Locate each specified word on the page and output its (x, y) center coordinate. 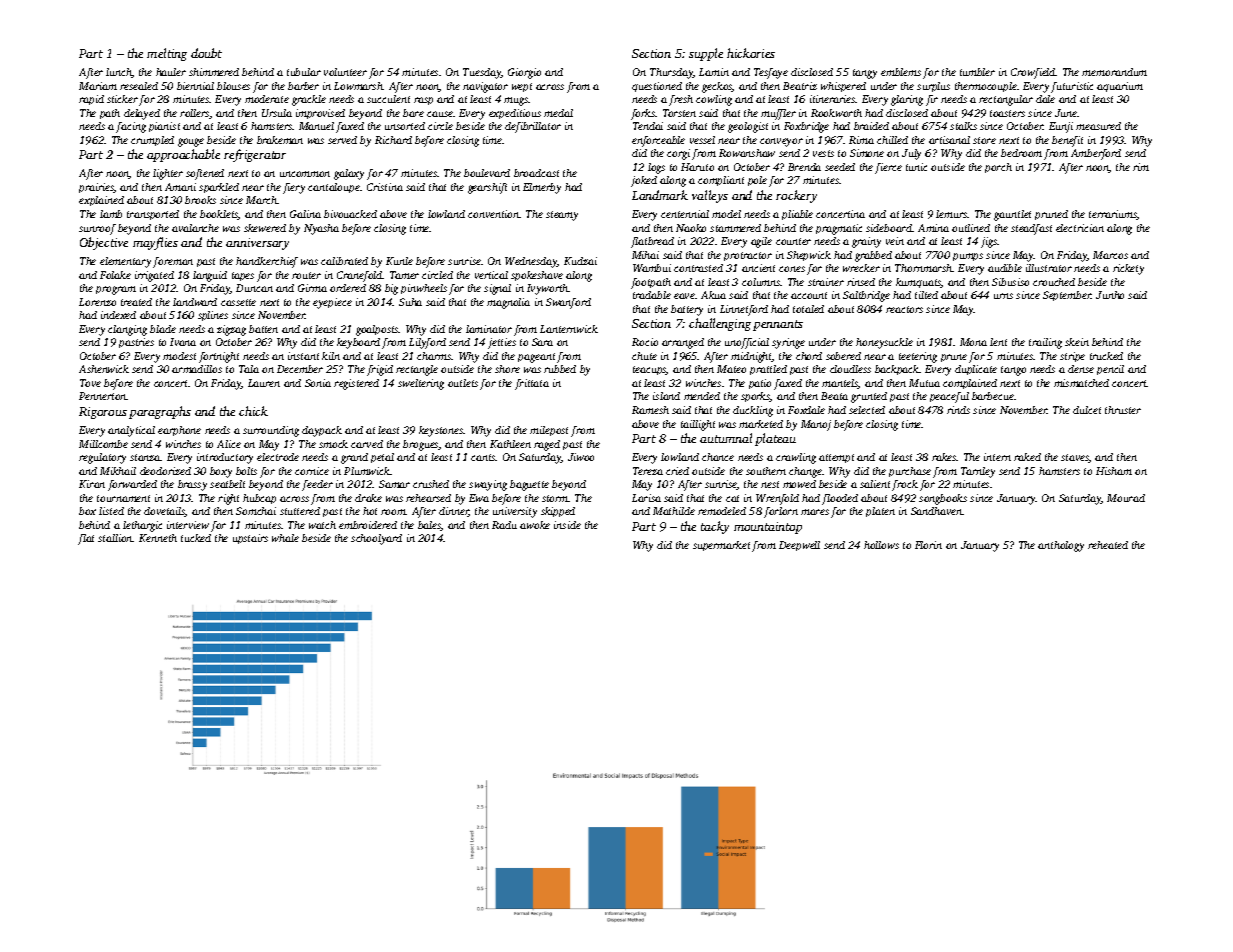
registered (356, 384)
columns (761, 282)
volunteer (345, 72)
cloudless (850, 369)
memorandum (1114, 72)
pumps (968, 257)
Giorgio (524, 73)
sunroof (97, 229)
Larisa (646, 498)
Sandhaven (937, 511)
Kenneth (158, 538)
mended (702, 396)
